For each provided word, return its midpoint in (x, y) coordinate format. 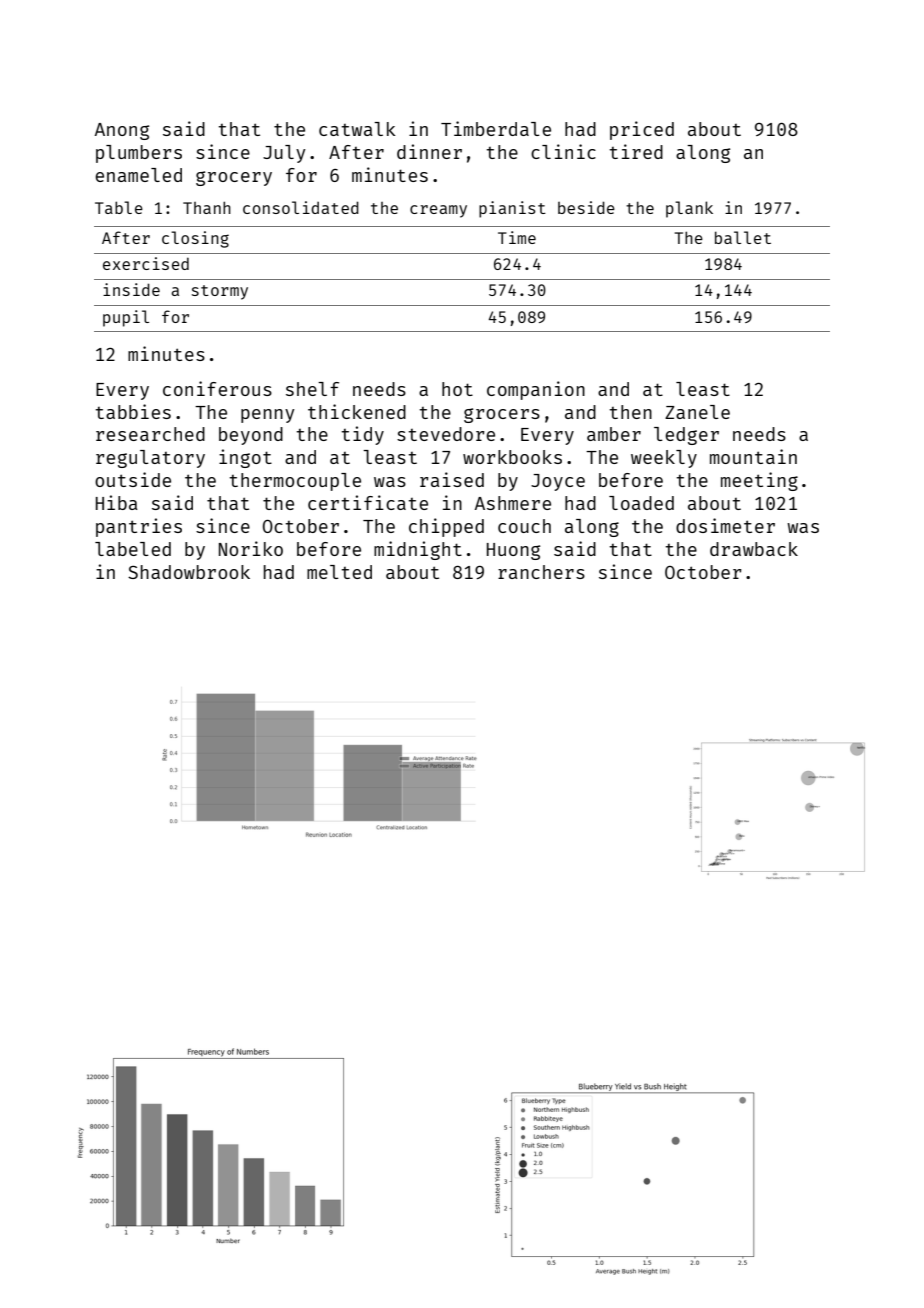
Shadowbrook (189, 572)
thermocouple (295, 482)
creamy (438, 211)
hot (457, 389)
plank (689, 209)
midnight (418, 550)
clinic (563, 151)
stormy (220, 292)
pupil (126, 318)
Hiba (117, 502)
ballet (743, 237)
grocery (234, 178)
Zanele (697, 412)
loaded (641, 503)
